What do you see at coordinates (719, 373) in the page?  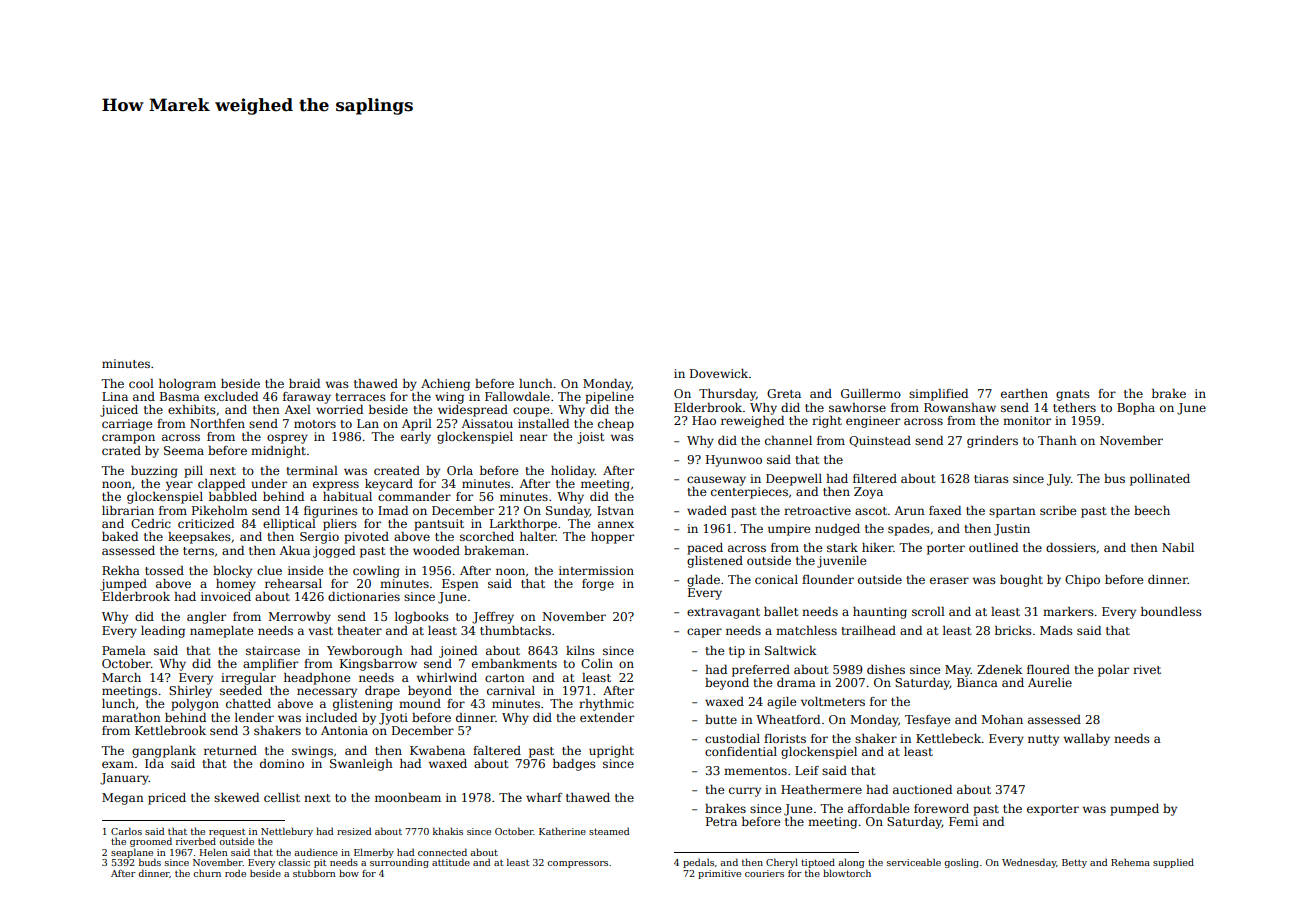 I see `Dovewick` at bounding box center [719, 373].
